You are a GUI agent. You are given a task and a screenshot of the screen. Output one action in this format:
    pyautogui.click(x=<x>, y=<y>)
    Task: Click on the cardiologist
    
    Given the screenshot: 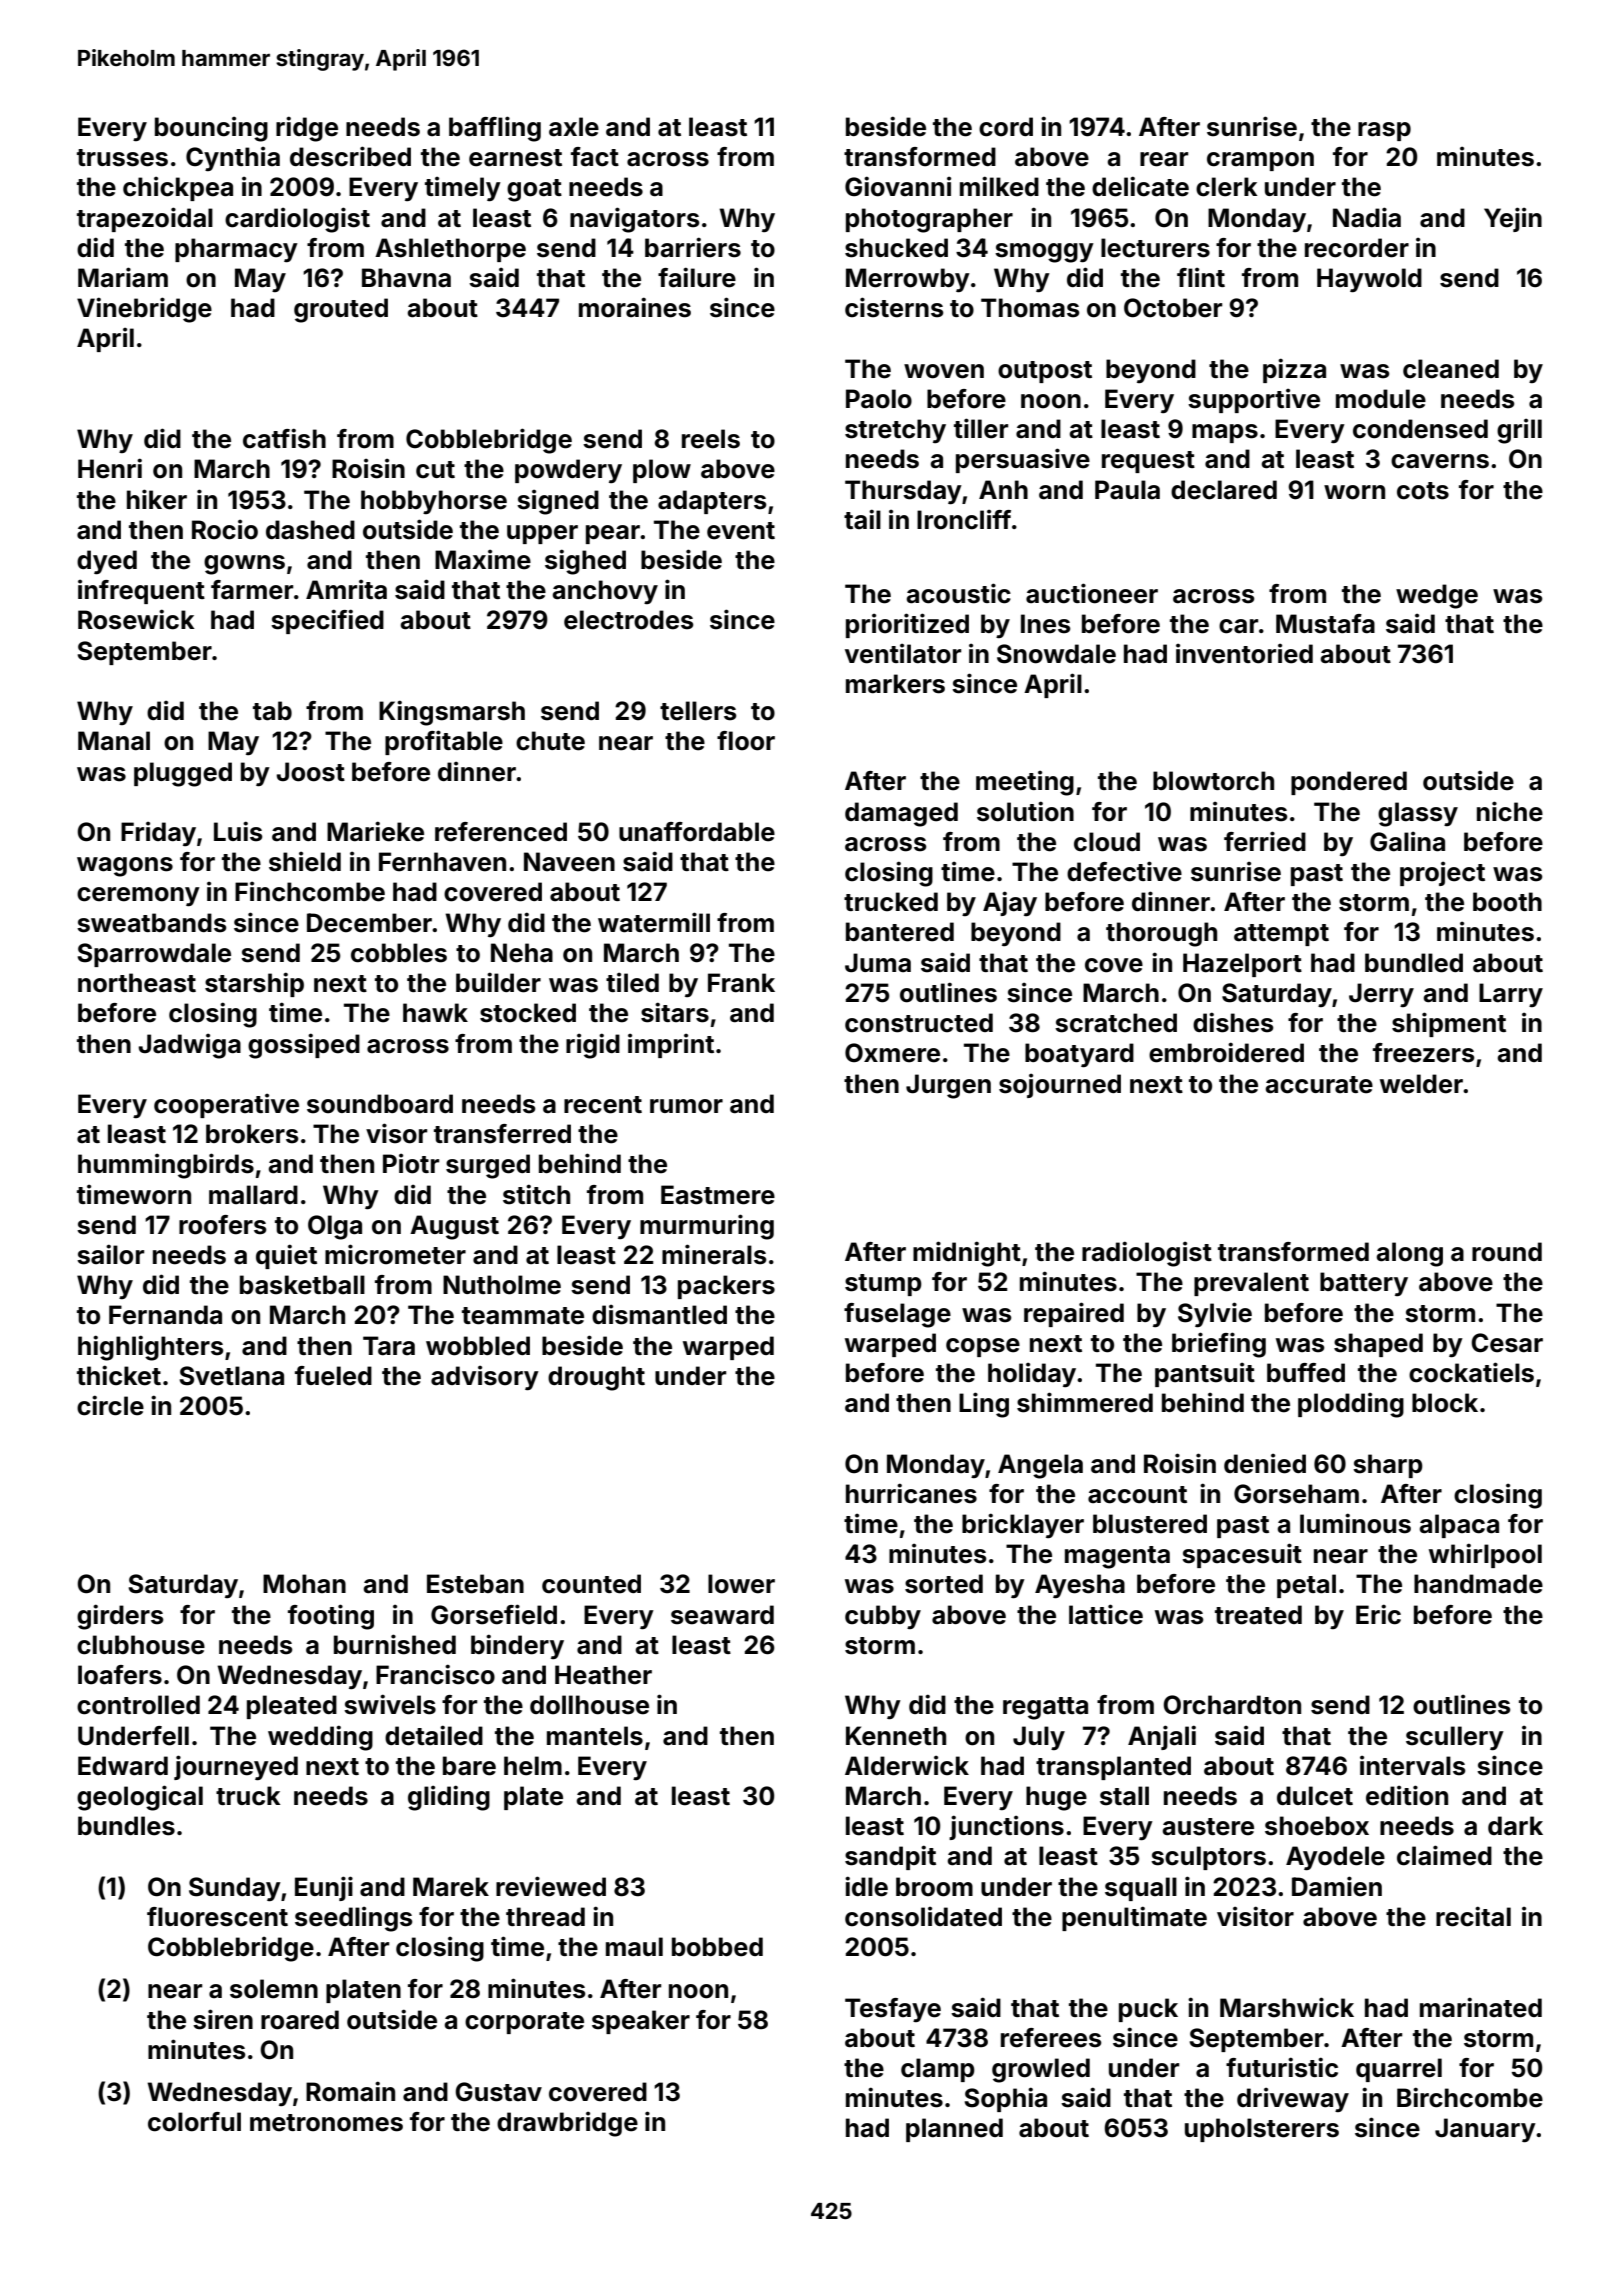 What is the action you would take?
    pyautogui.click(x=297, y=220)
